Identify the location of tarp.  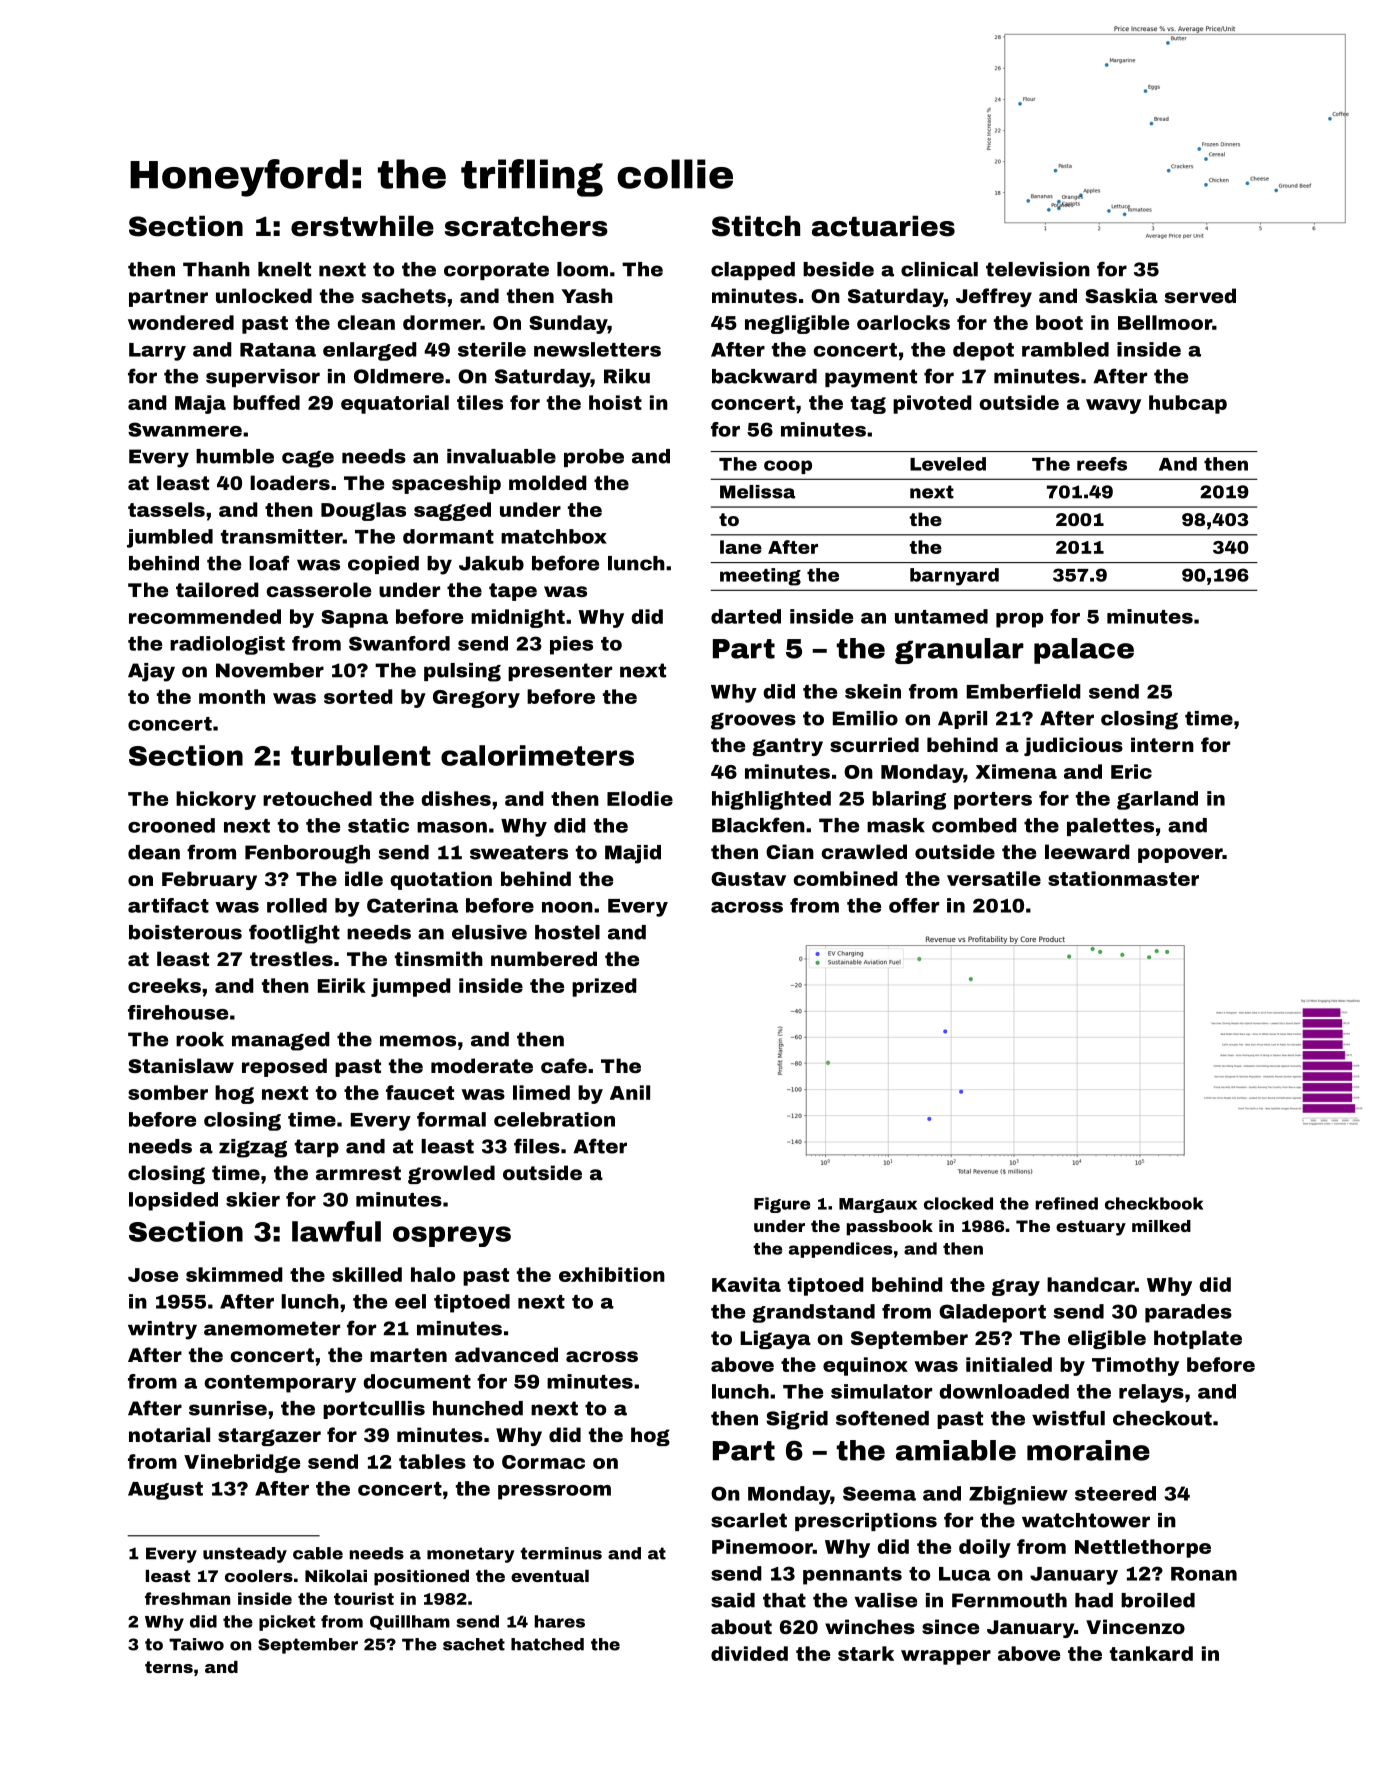
(317, 1148).
